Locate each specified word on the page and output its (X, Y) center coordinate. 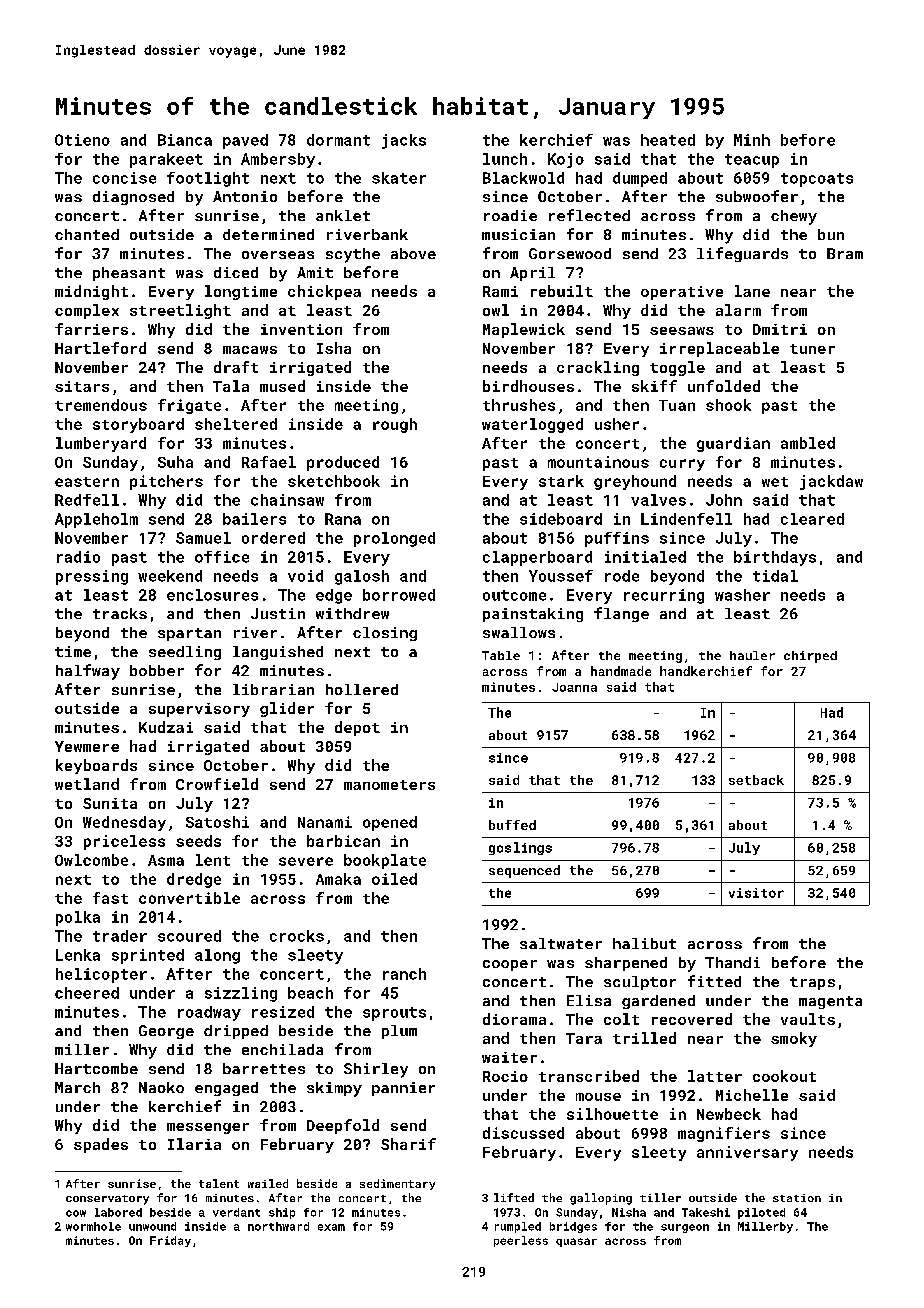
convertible (189, 898)
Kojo (566, 160)
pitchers (166, 482)
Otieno (82, 140)
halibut (644, 943)
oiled (394, 879)
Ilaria (194, 1144)
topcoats (817, 180)
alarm (738, 310)
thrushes (519, 405)
